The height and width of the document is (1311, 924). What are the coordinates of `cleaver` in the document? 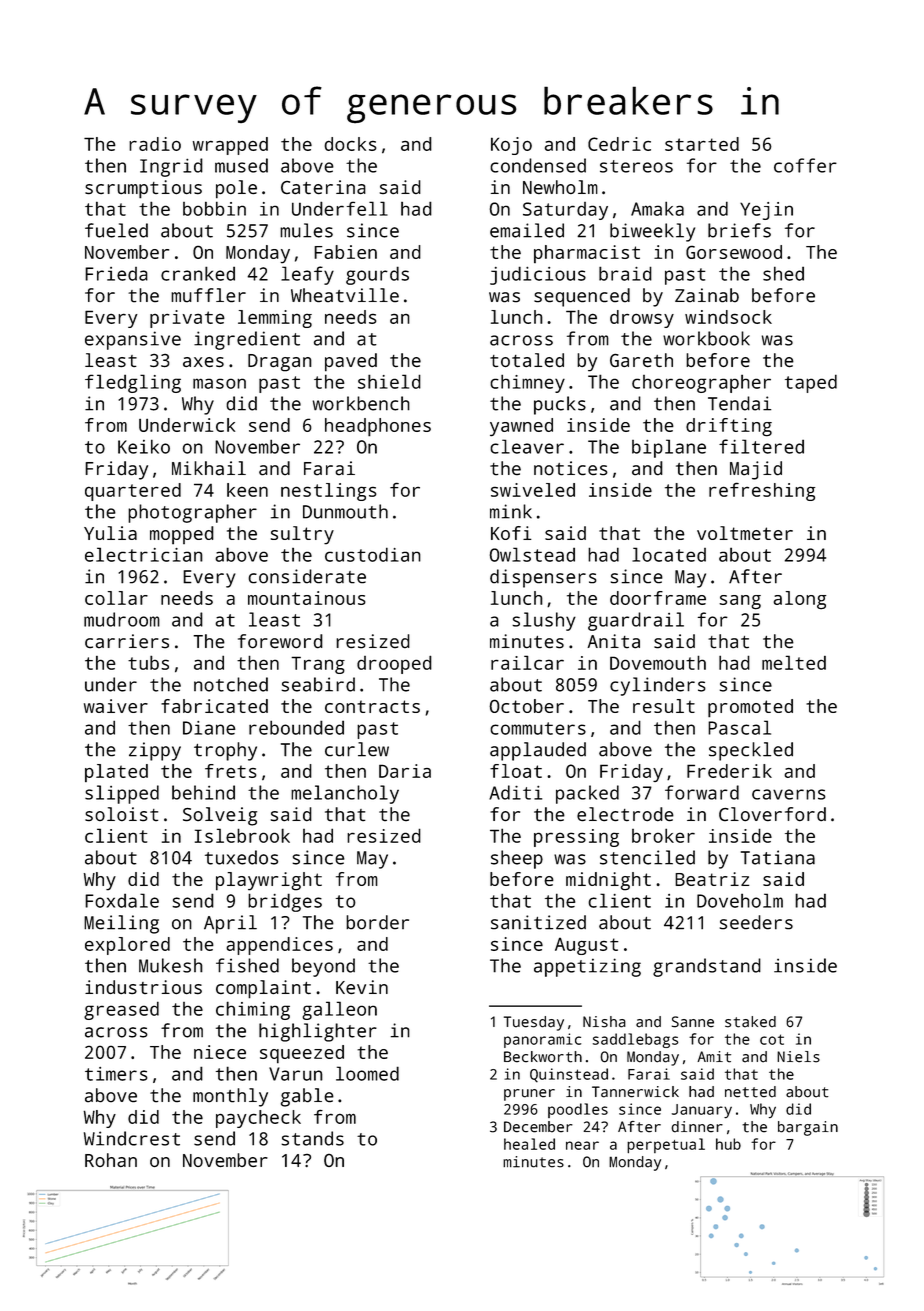 It's located at (527, 446).
